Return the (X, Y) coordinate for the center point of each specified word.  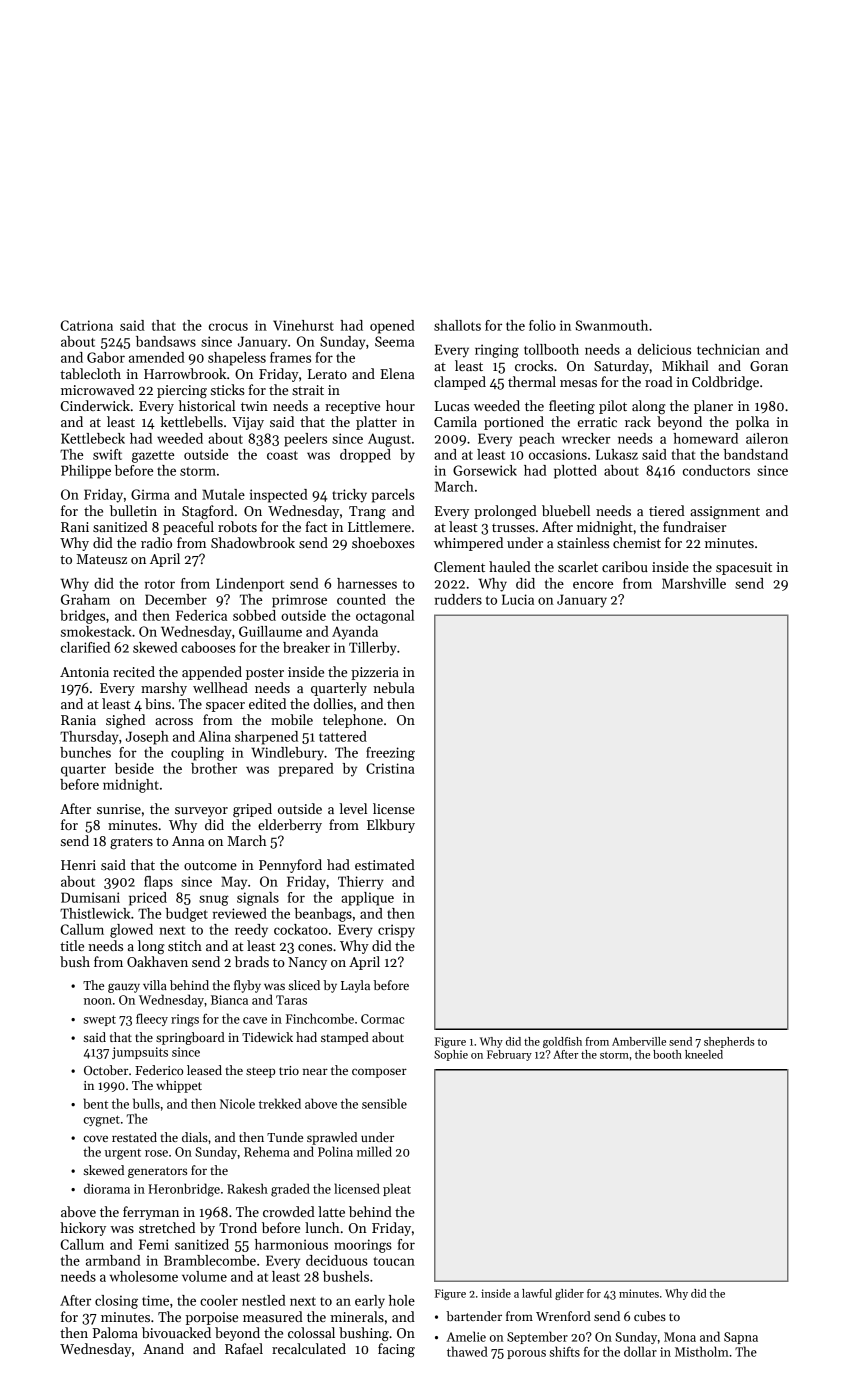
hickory (83, 1229)
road (659, 381)
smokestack (96, 631)
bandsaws (166, 341)
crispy (396, 931)
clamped (460, 383)
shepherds (729, 1042)
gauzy (124, 988)
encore (593, 585)
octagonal (385, 617)
